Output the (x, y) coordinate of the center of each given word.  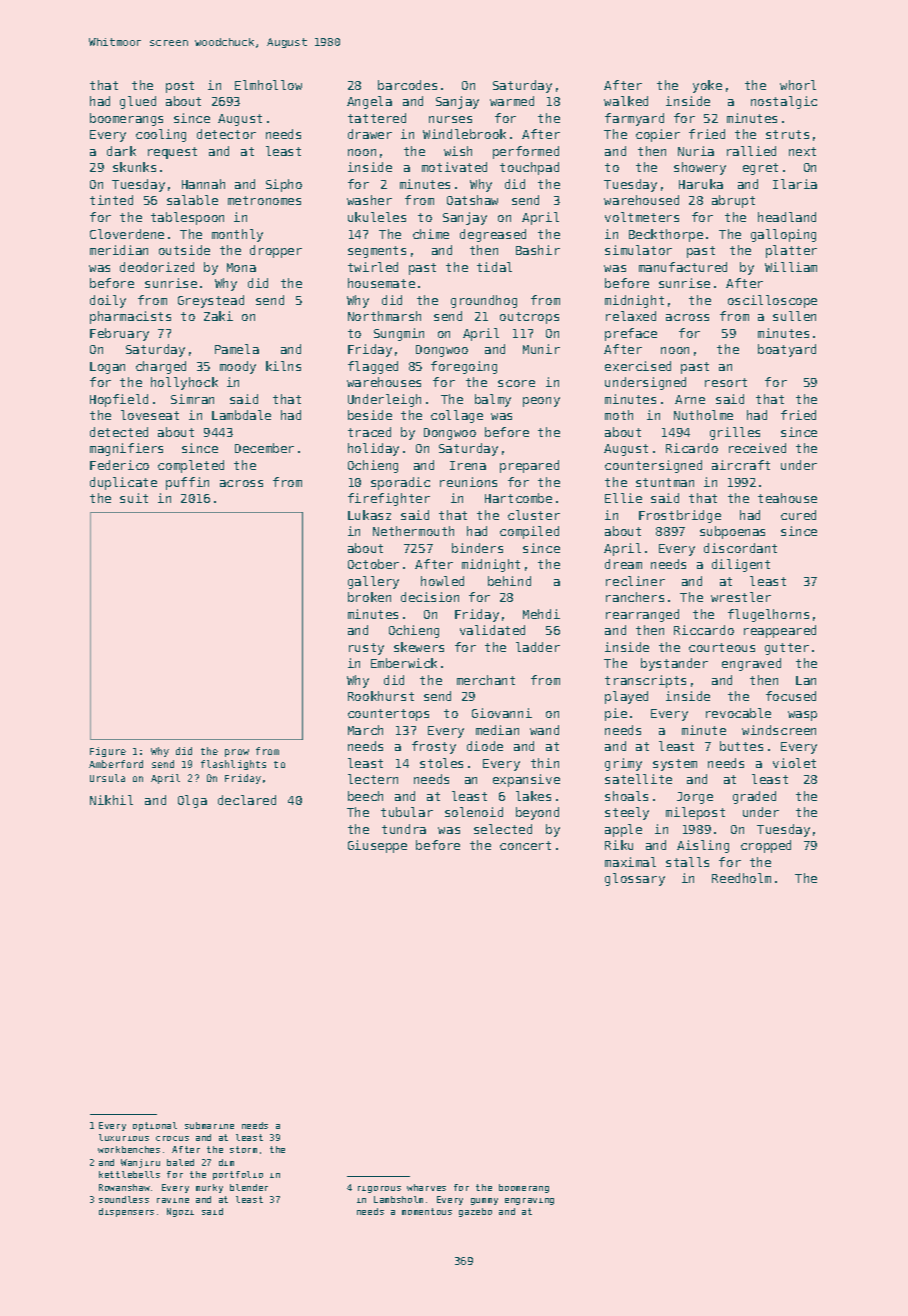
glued (138, 102)
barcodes (407, 85)
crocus (172, 1138)
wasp (802, 716)
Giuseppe (377, 846)
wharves (426, 1187)
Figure (108, 752)
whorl (798, 85)
